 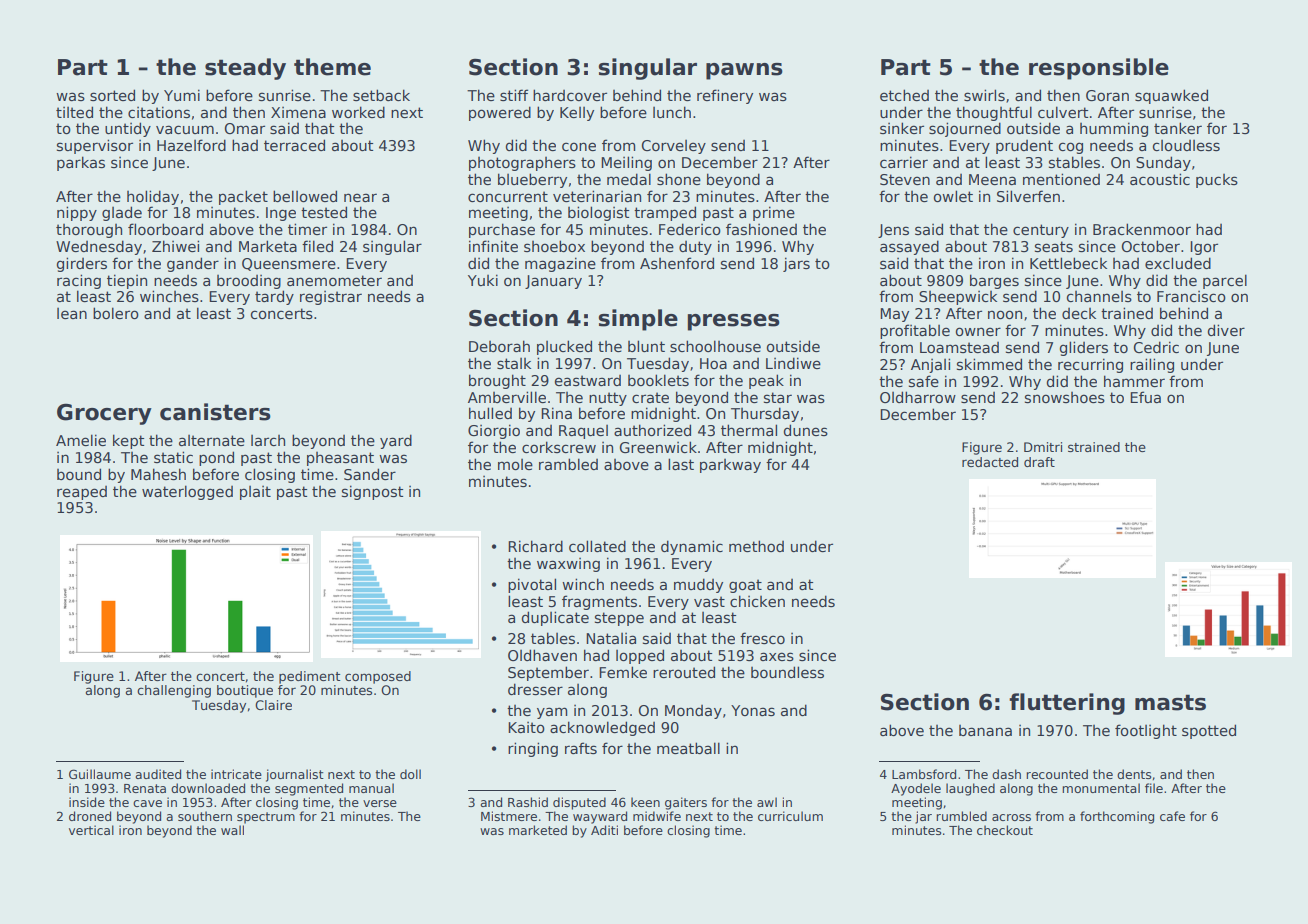 What do you see at coordinates (1134, 774) in the page?
I see `dents` at bounding box center [1134, 774].
